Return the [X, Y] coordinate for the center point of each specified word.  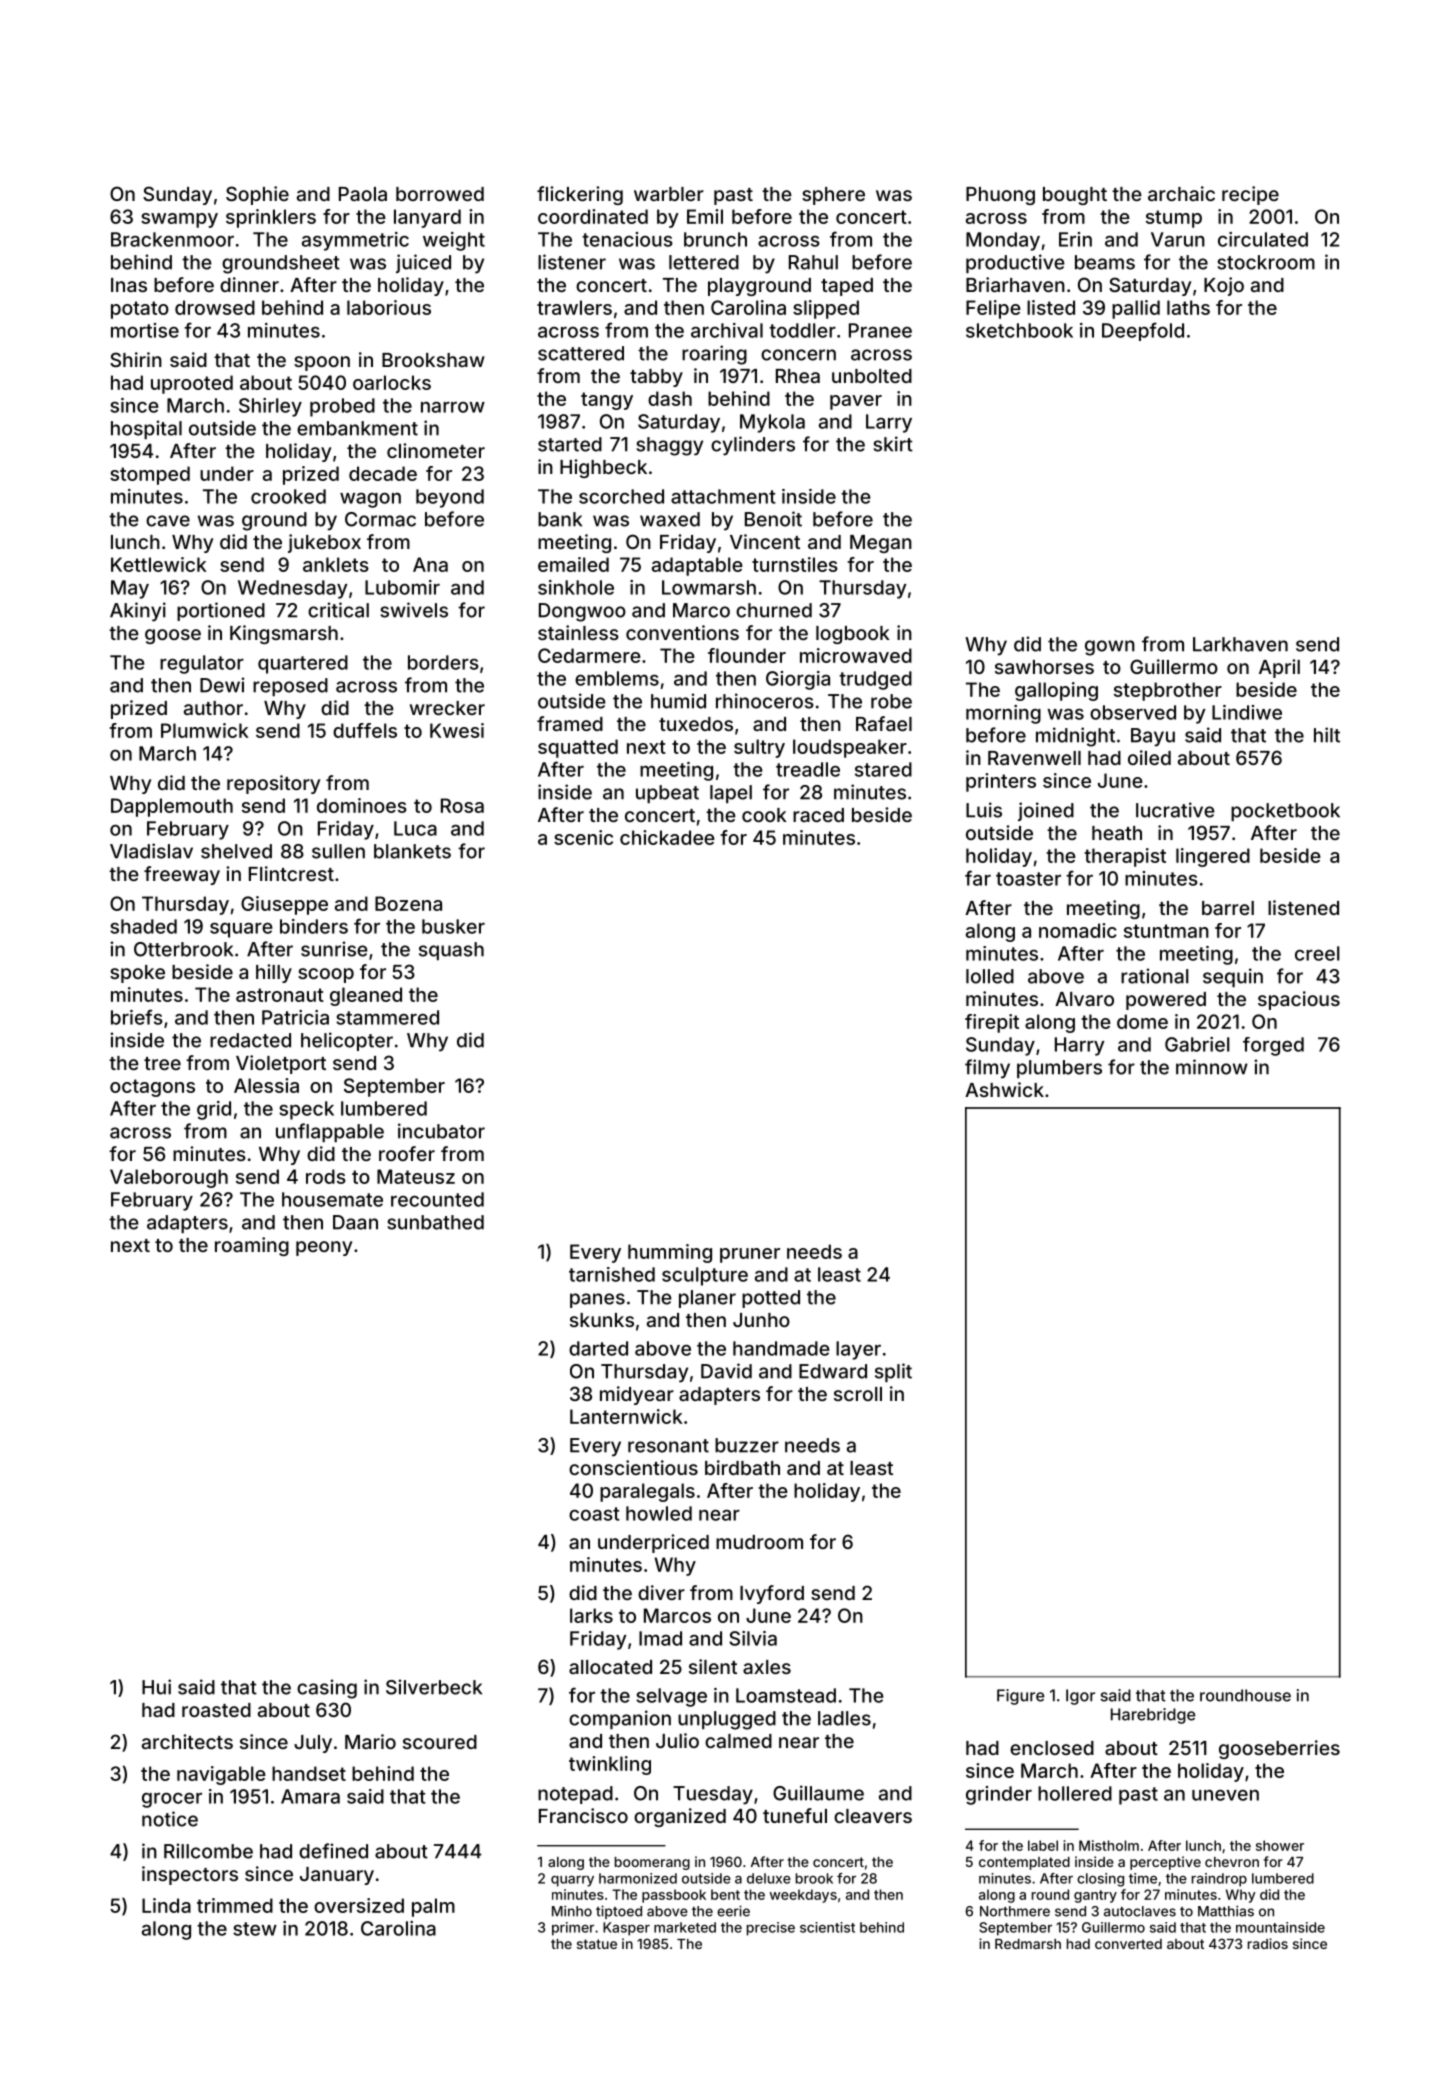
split [893, 1372]
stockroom [1266, 262]
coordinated [593, 216]
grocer [172, 1800]
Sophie [257, 195]
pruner [750, 1255]
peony [324, 1248]
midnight [1075, 737]
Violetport [281, 1064]
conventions [682, 632]
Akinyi [138, 612]
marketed [685, 1927]
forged [1273, 1046]
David [726, 1371]
